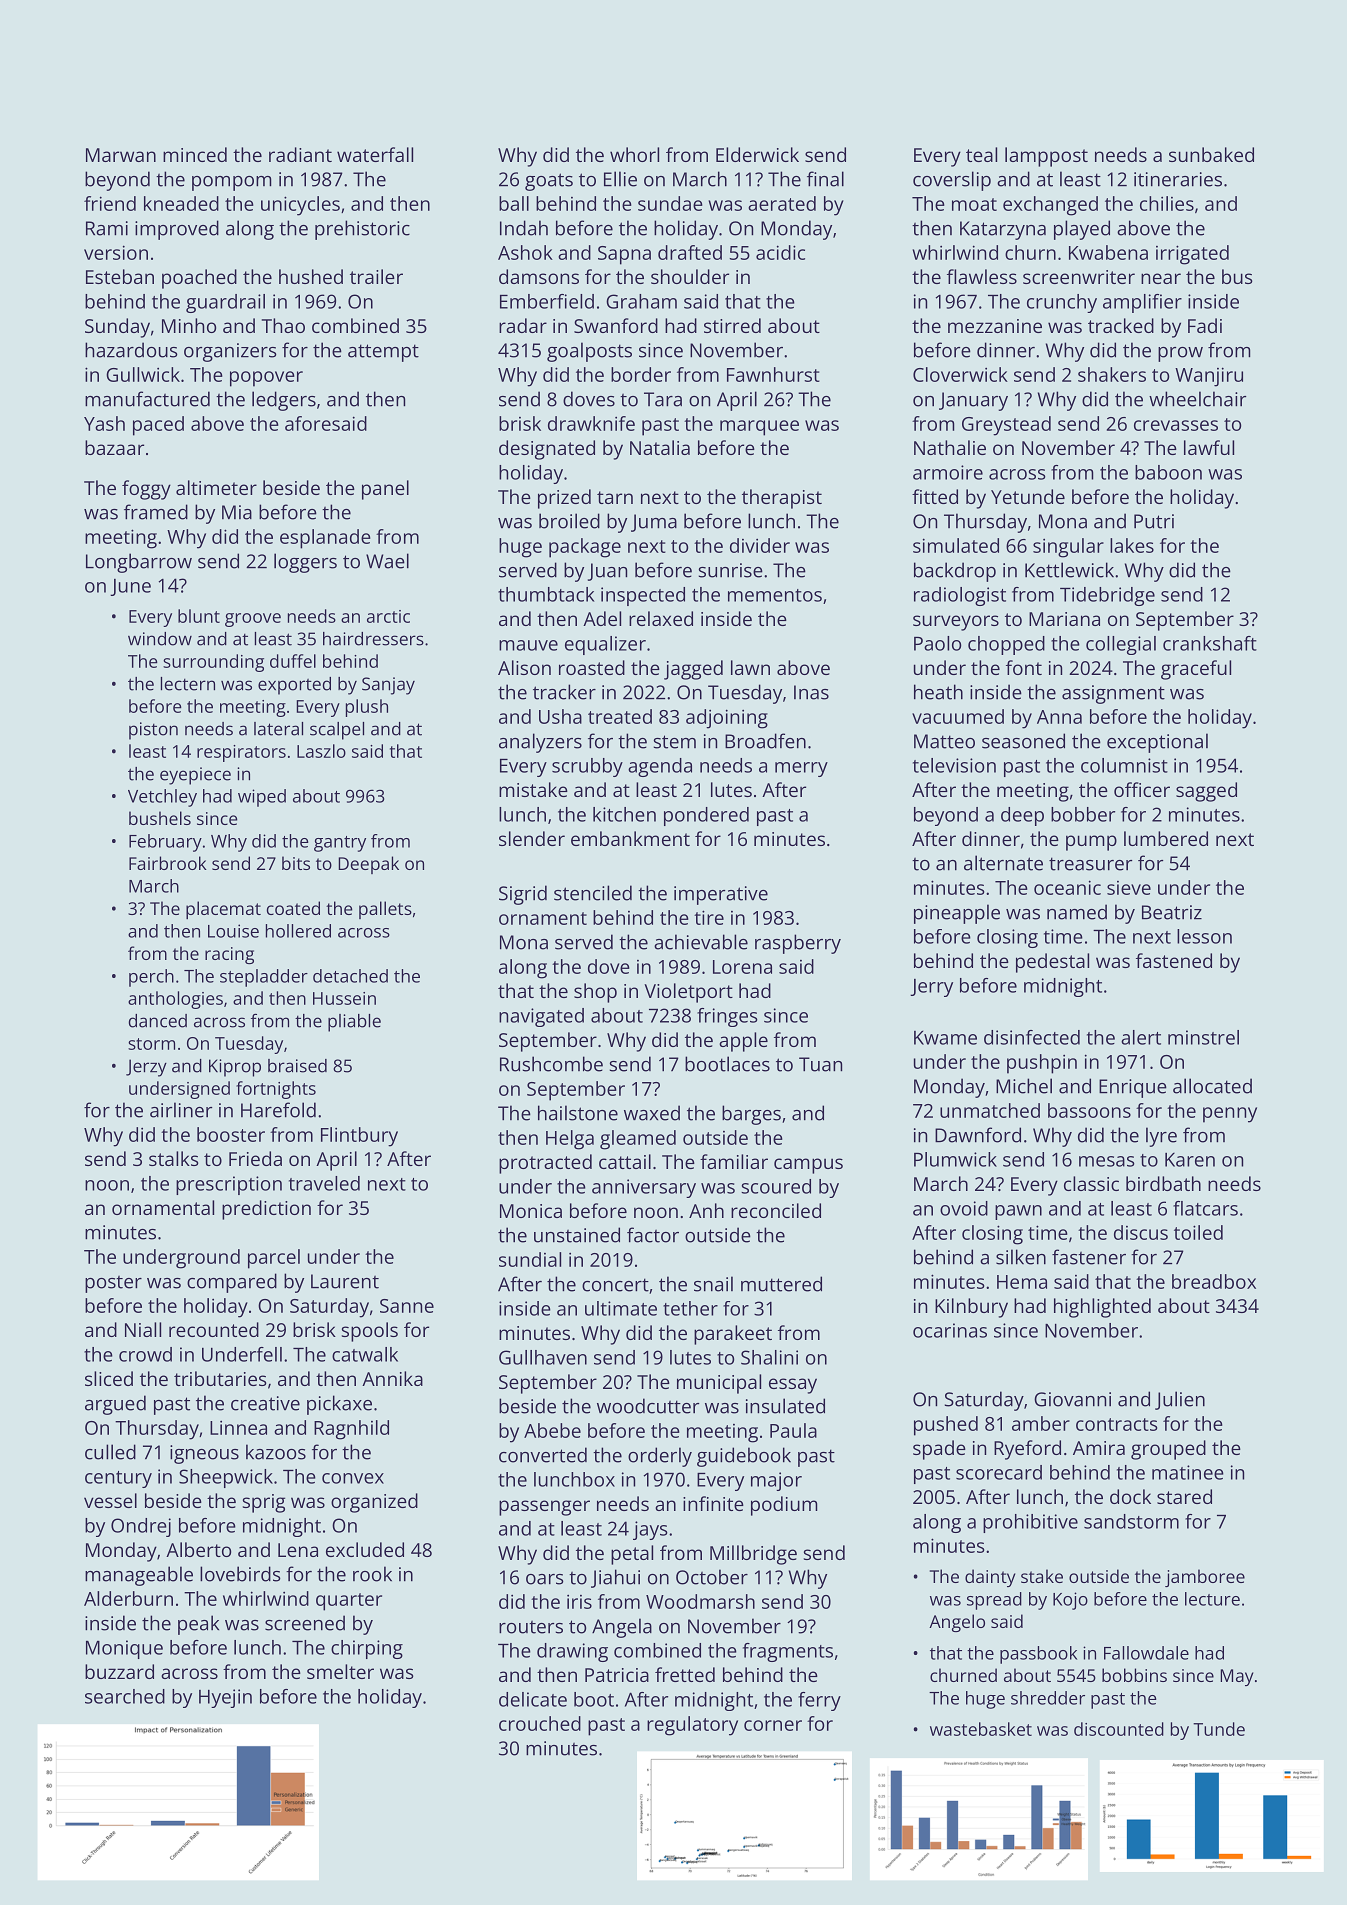  I want to click on whorl, so click(634, 154).
